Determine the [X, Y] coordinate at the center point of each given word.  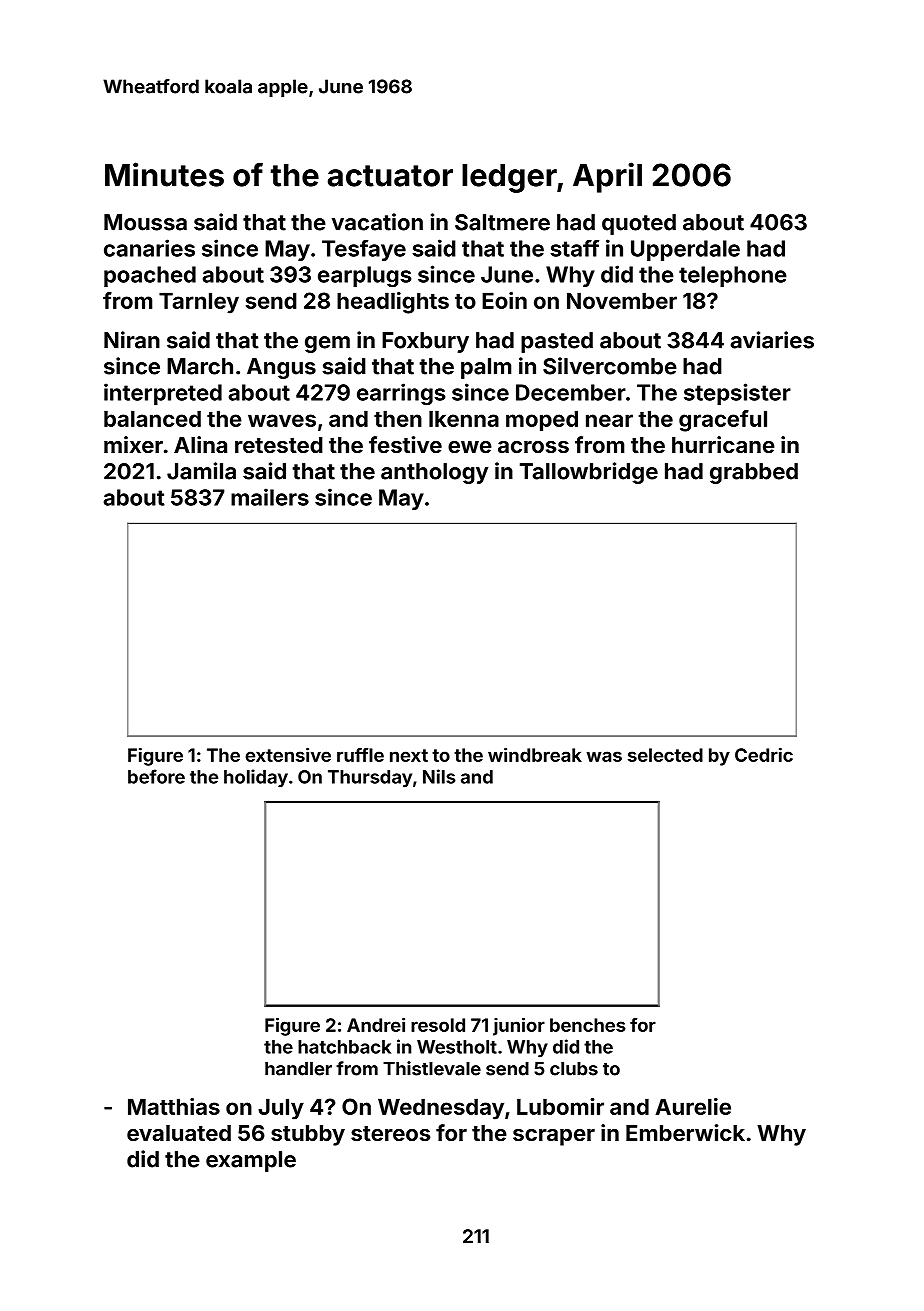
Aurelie [693, 1106]
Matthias [174, 1106]
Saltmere [502, 222]
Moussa [145, 222]
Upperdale [685, 250]
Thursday [370, 779]
